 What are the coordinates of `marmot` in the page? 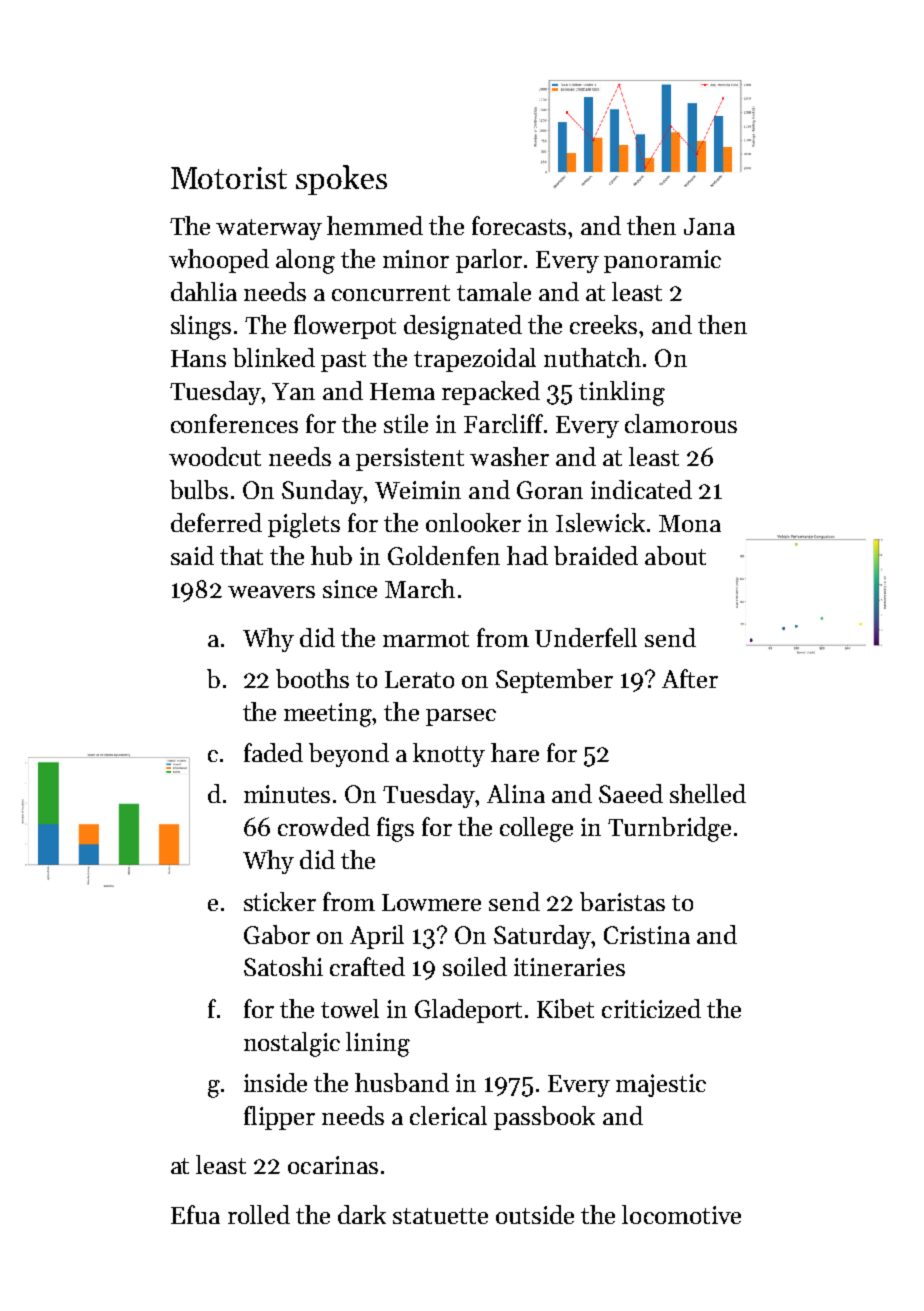 It's located at (426, 639).
